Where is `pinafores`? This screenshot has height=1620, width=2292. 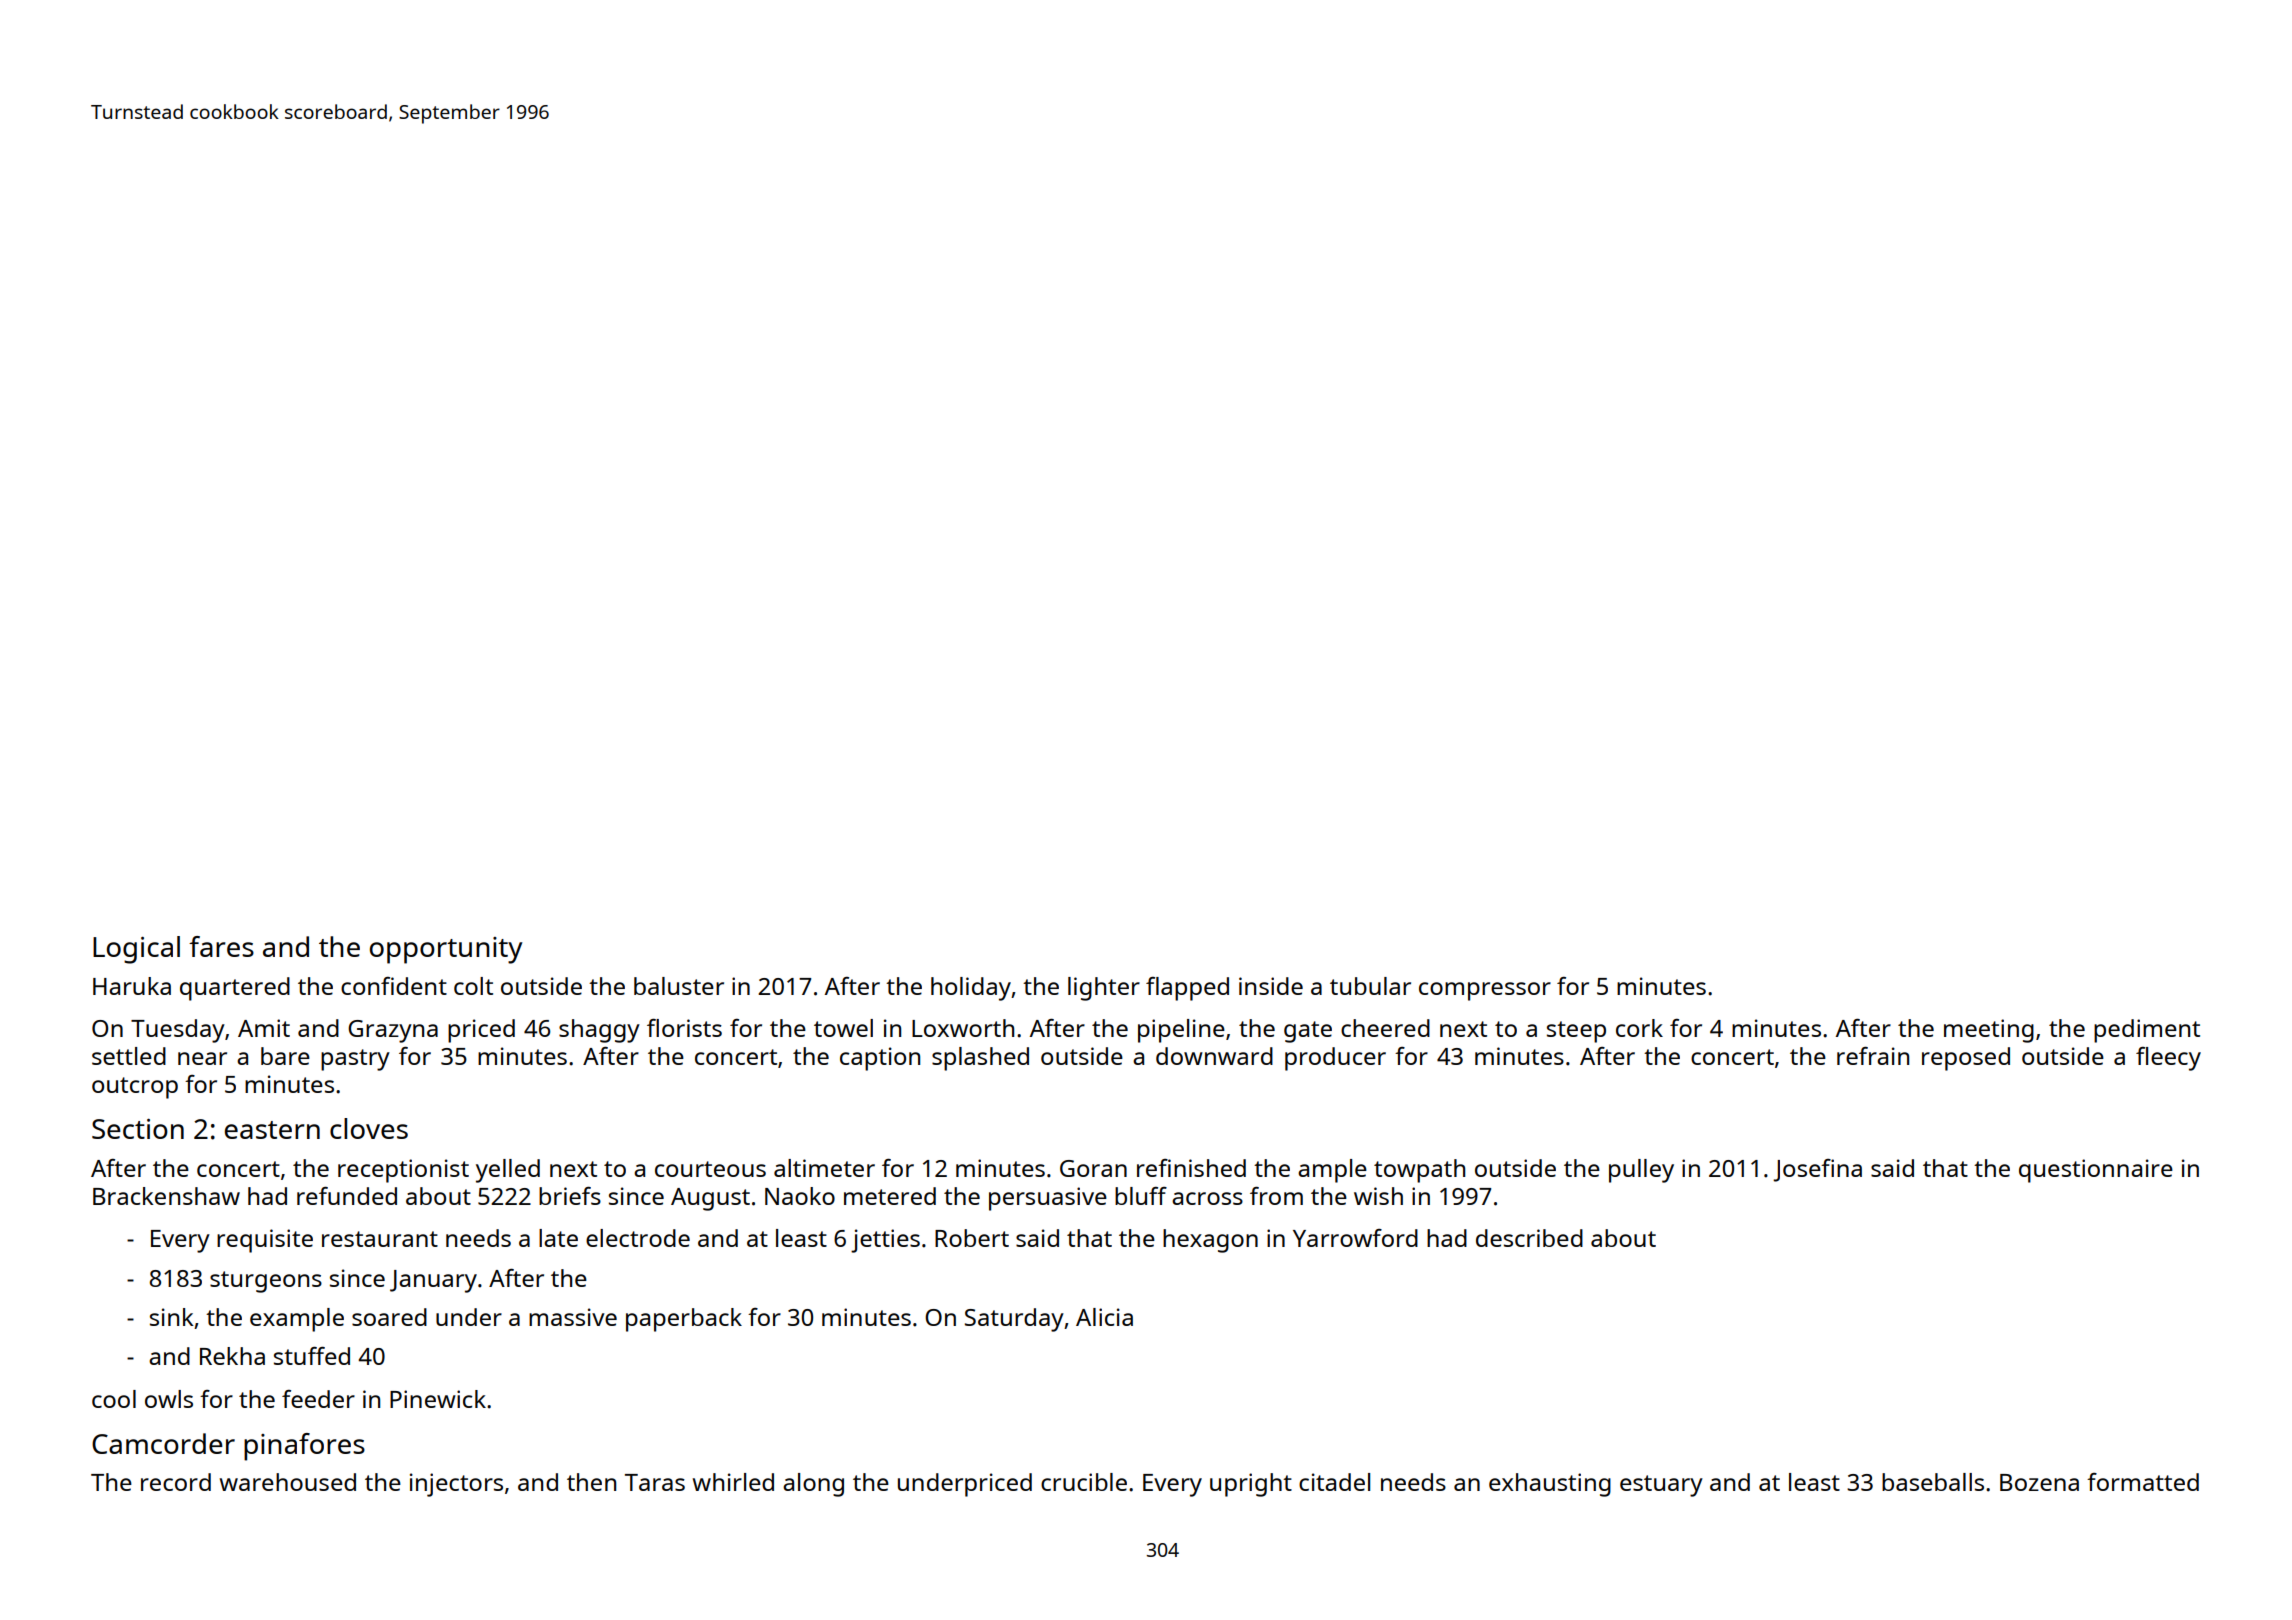
pinafores is located at coordinates (304, 1447).
